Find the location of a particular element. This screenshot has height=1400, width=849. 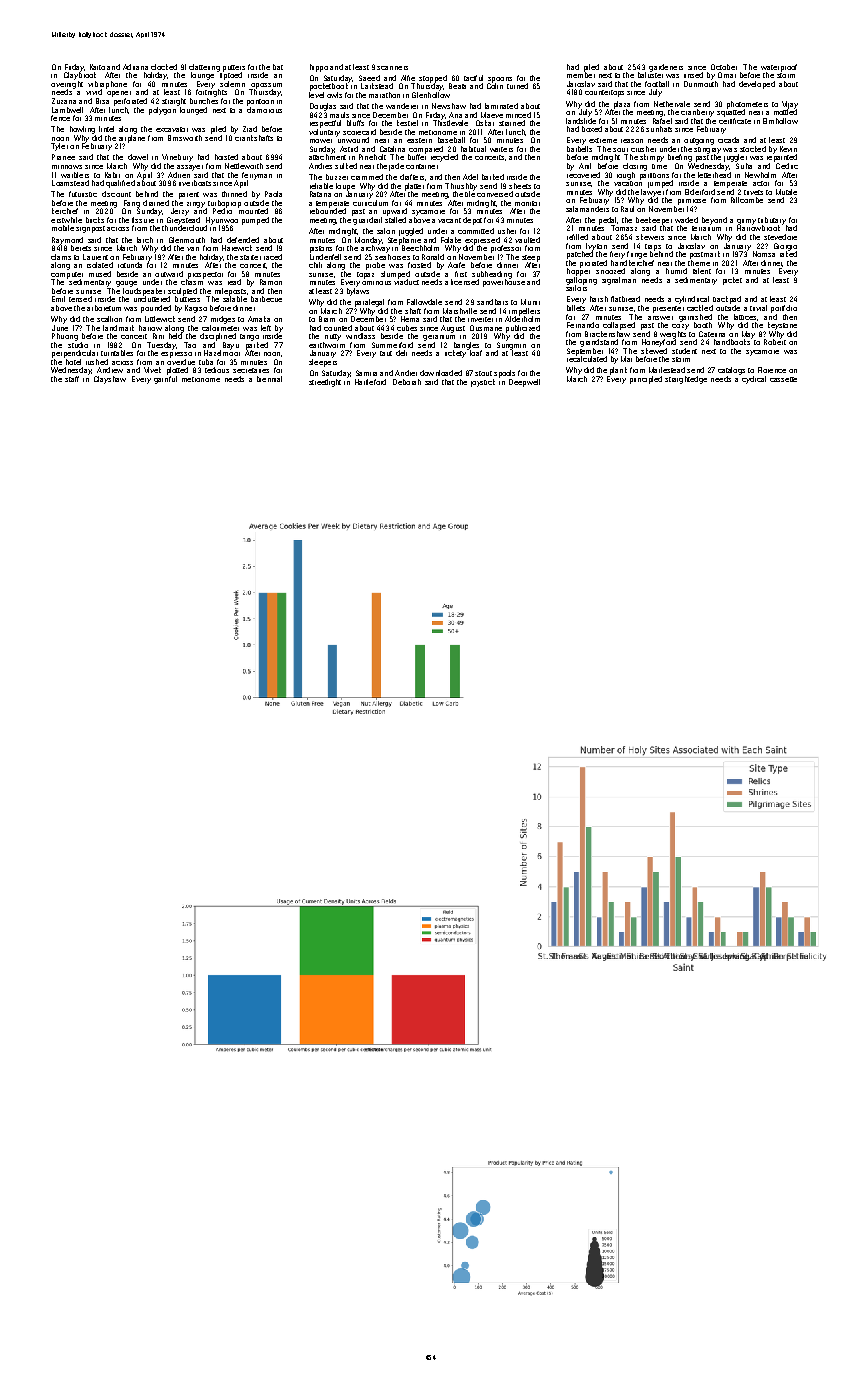

hippo is located at coordinates (319, 68).
